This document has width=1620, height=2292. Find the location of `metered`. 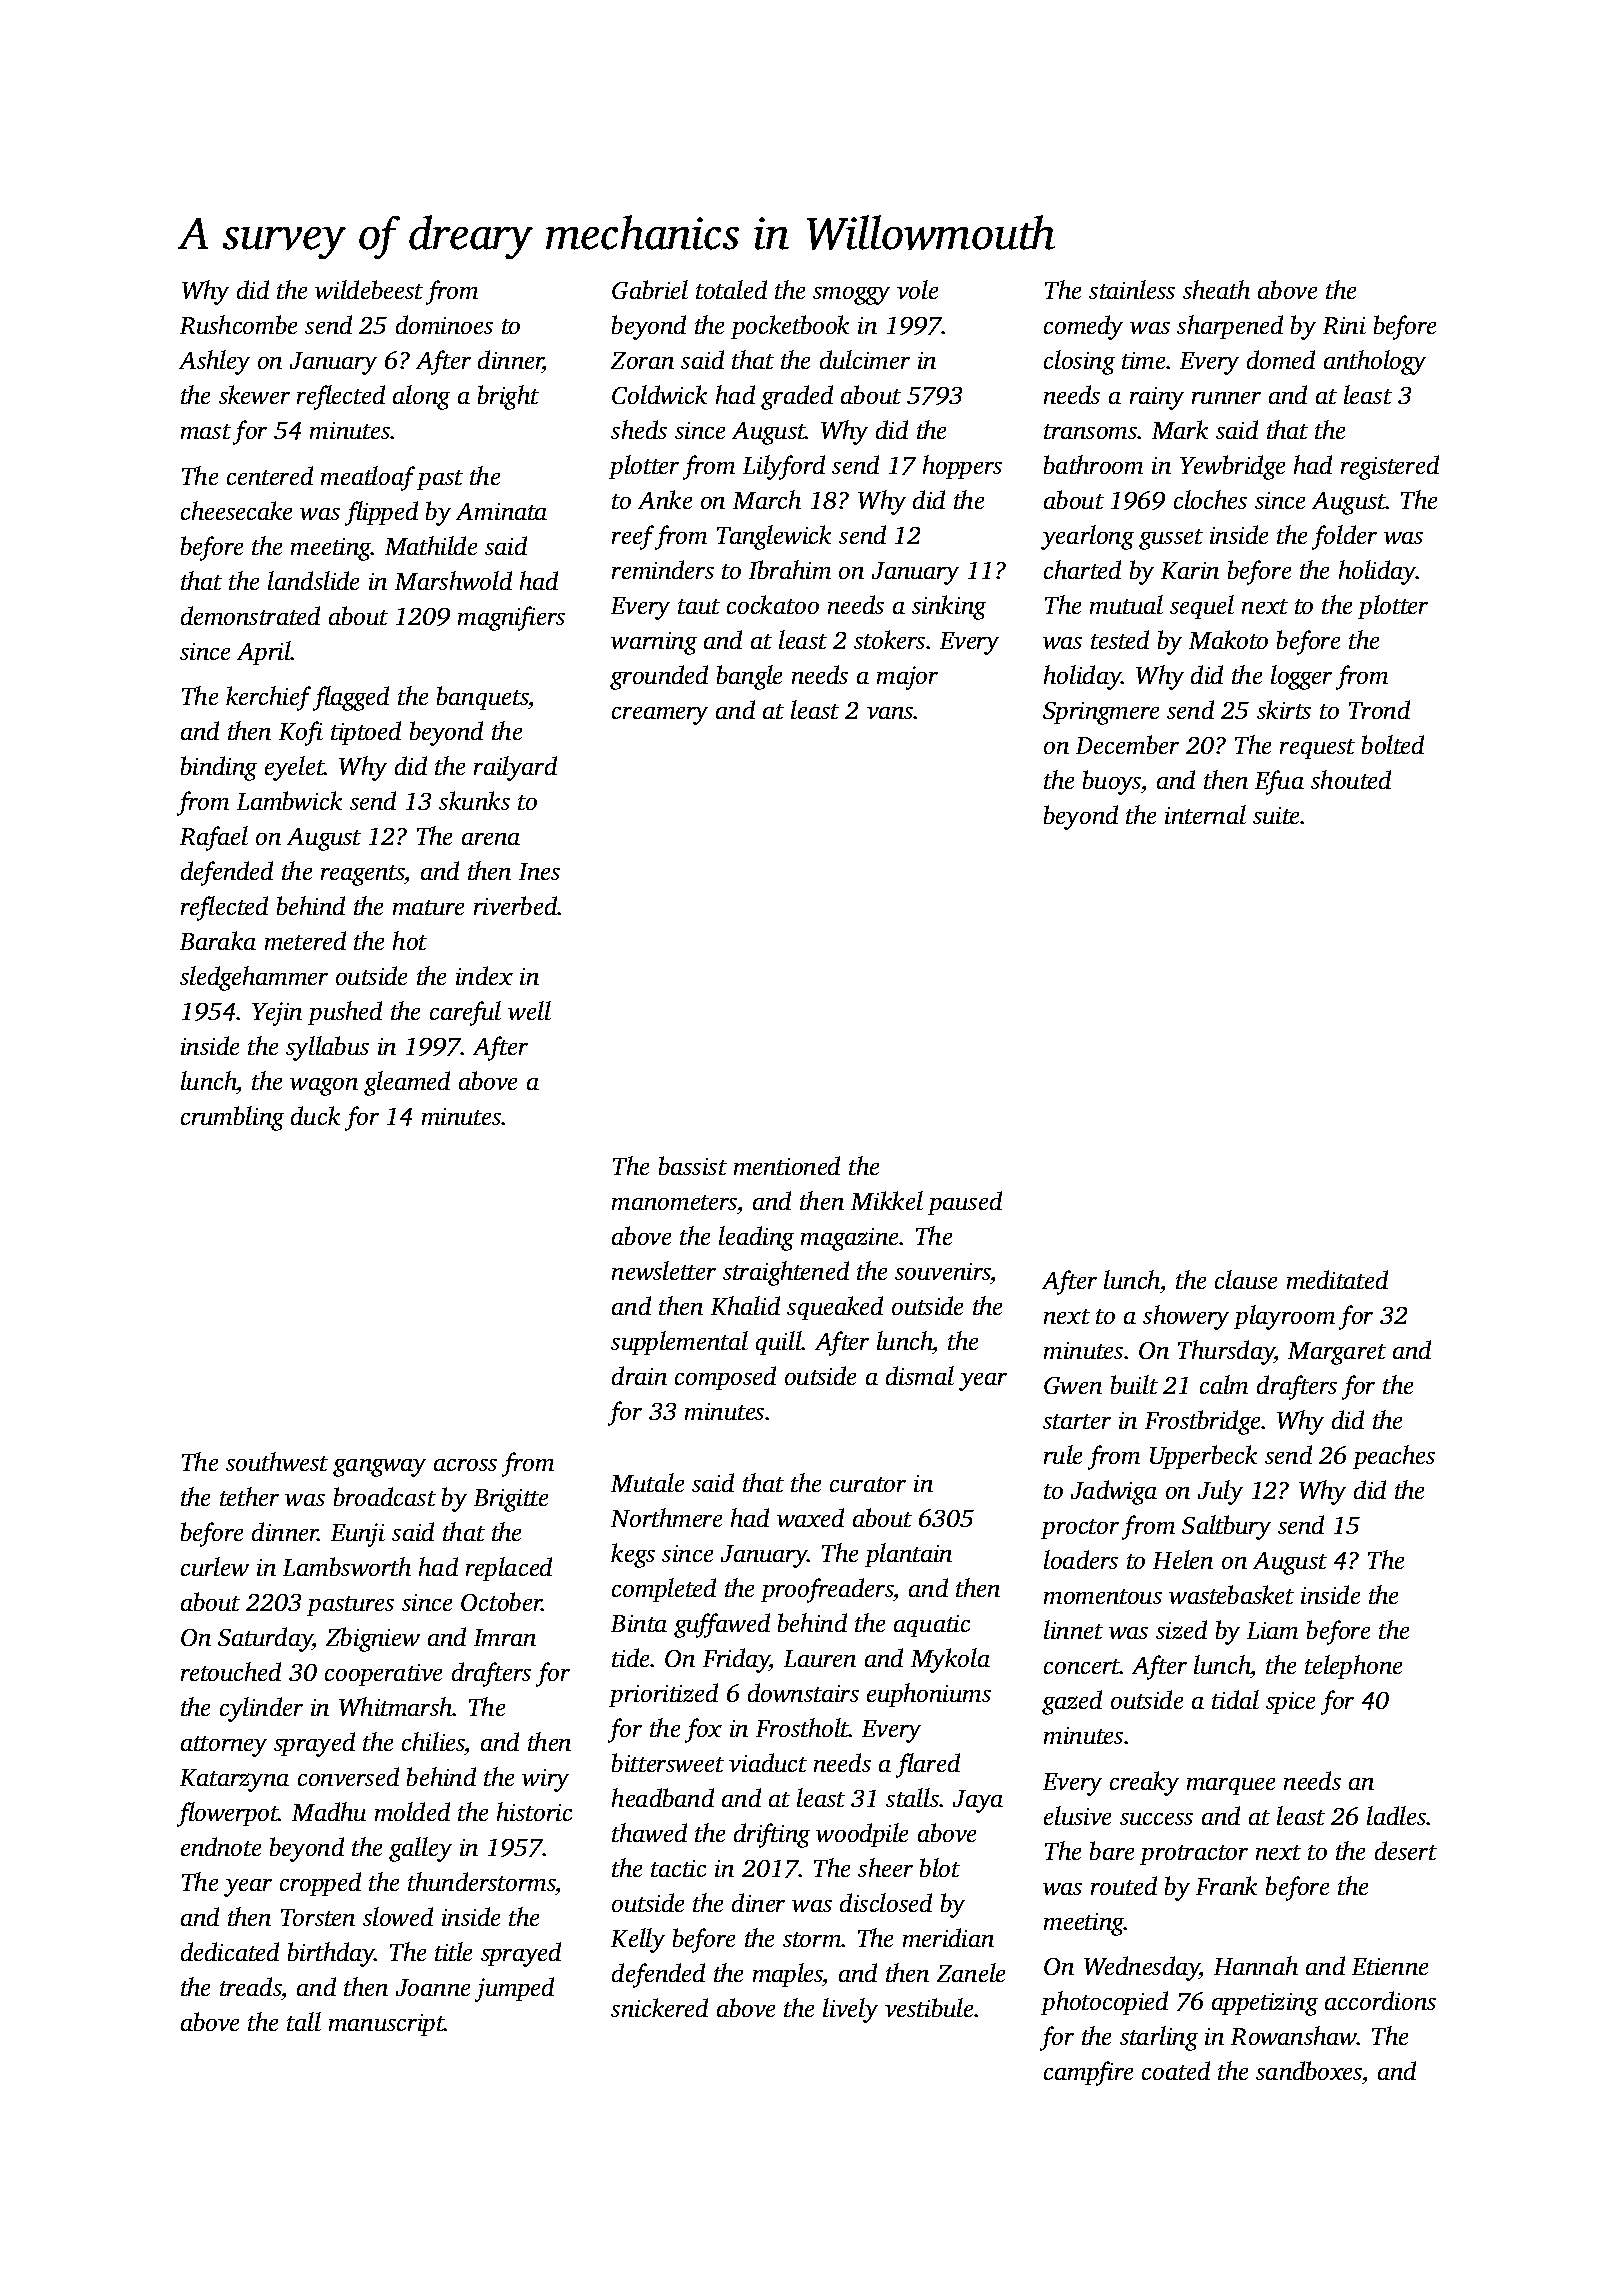

metered is located at coordinates (305, 940).
